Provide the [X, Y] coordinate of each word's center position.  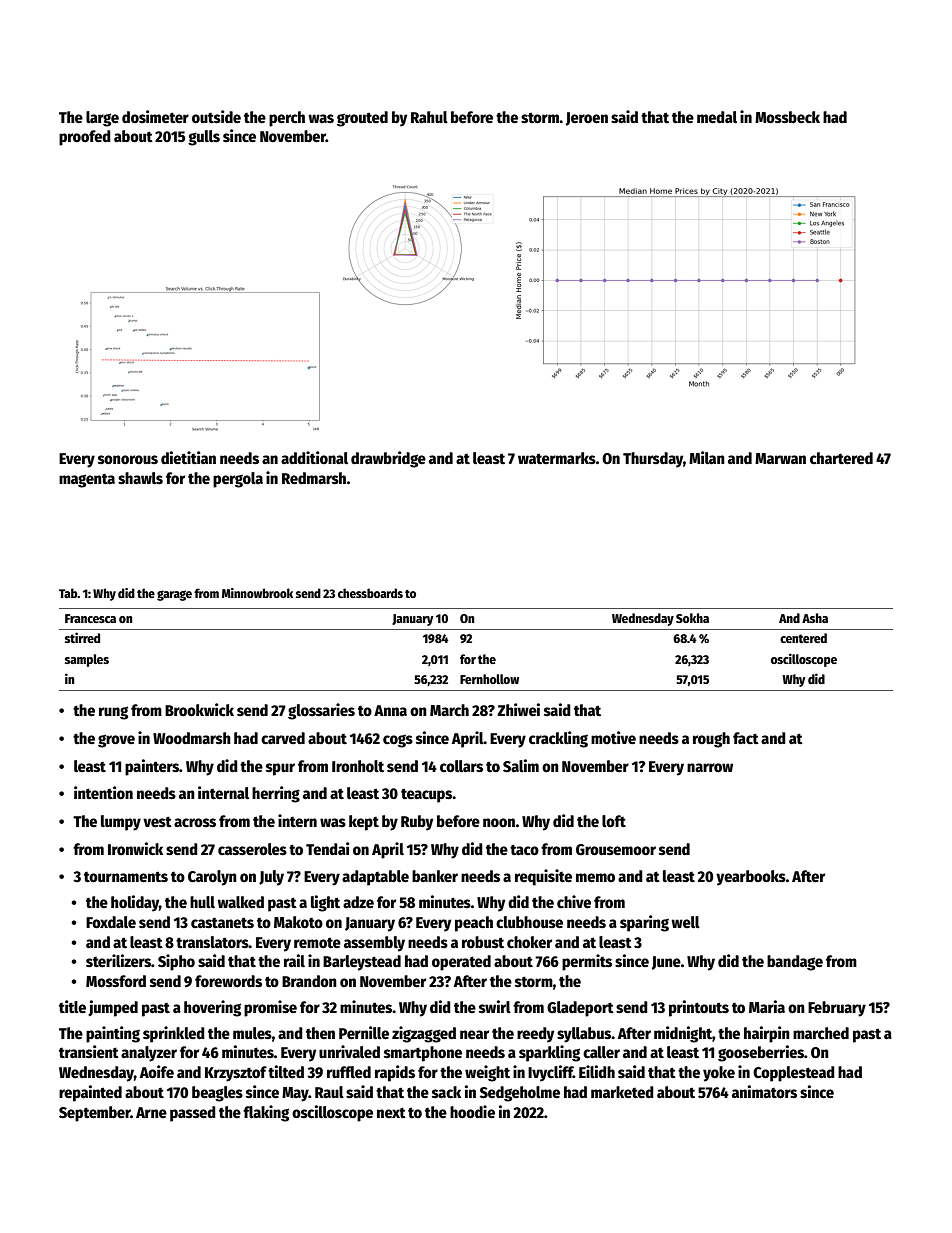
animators [764, 1092]
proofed [85, 138]
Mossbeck [787, 117]
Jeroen [587, 119]
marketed [622, 1092]
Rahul [429, 117]
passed [193, 1114]
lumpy [121, 823]
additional [314, 457]
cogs [398, 741]
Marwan [780, 458]
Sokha [692, 618]
